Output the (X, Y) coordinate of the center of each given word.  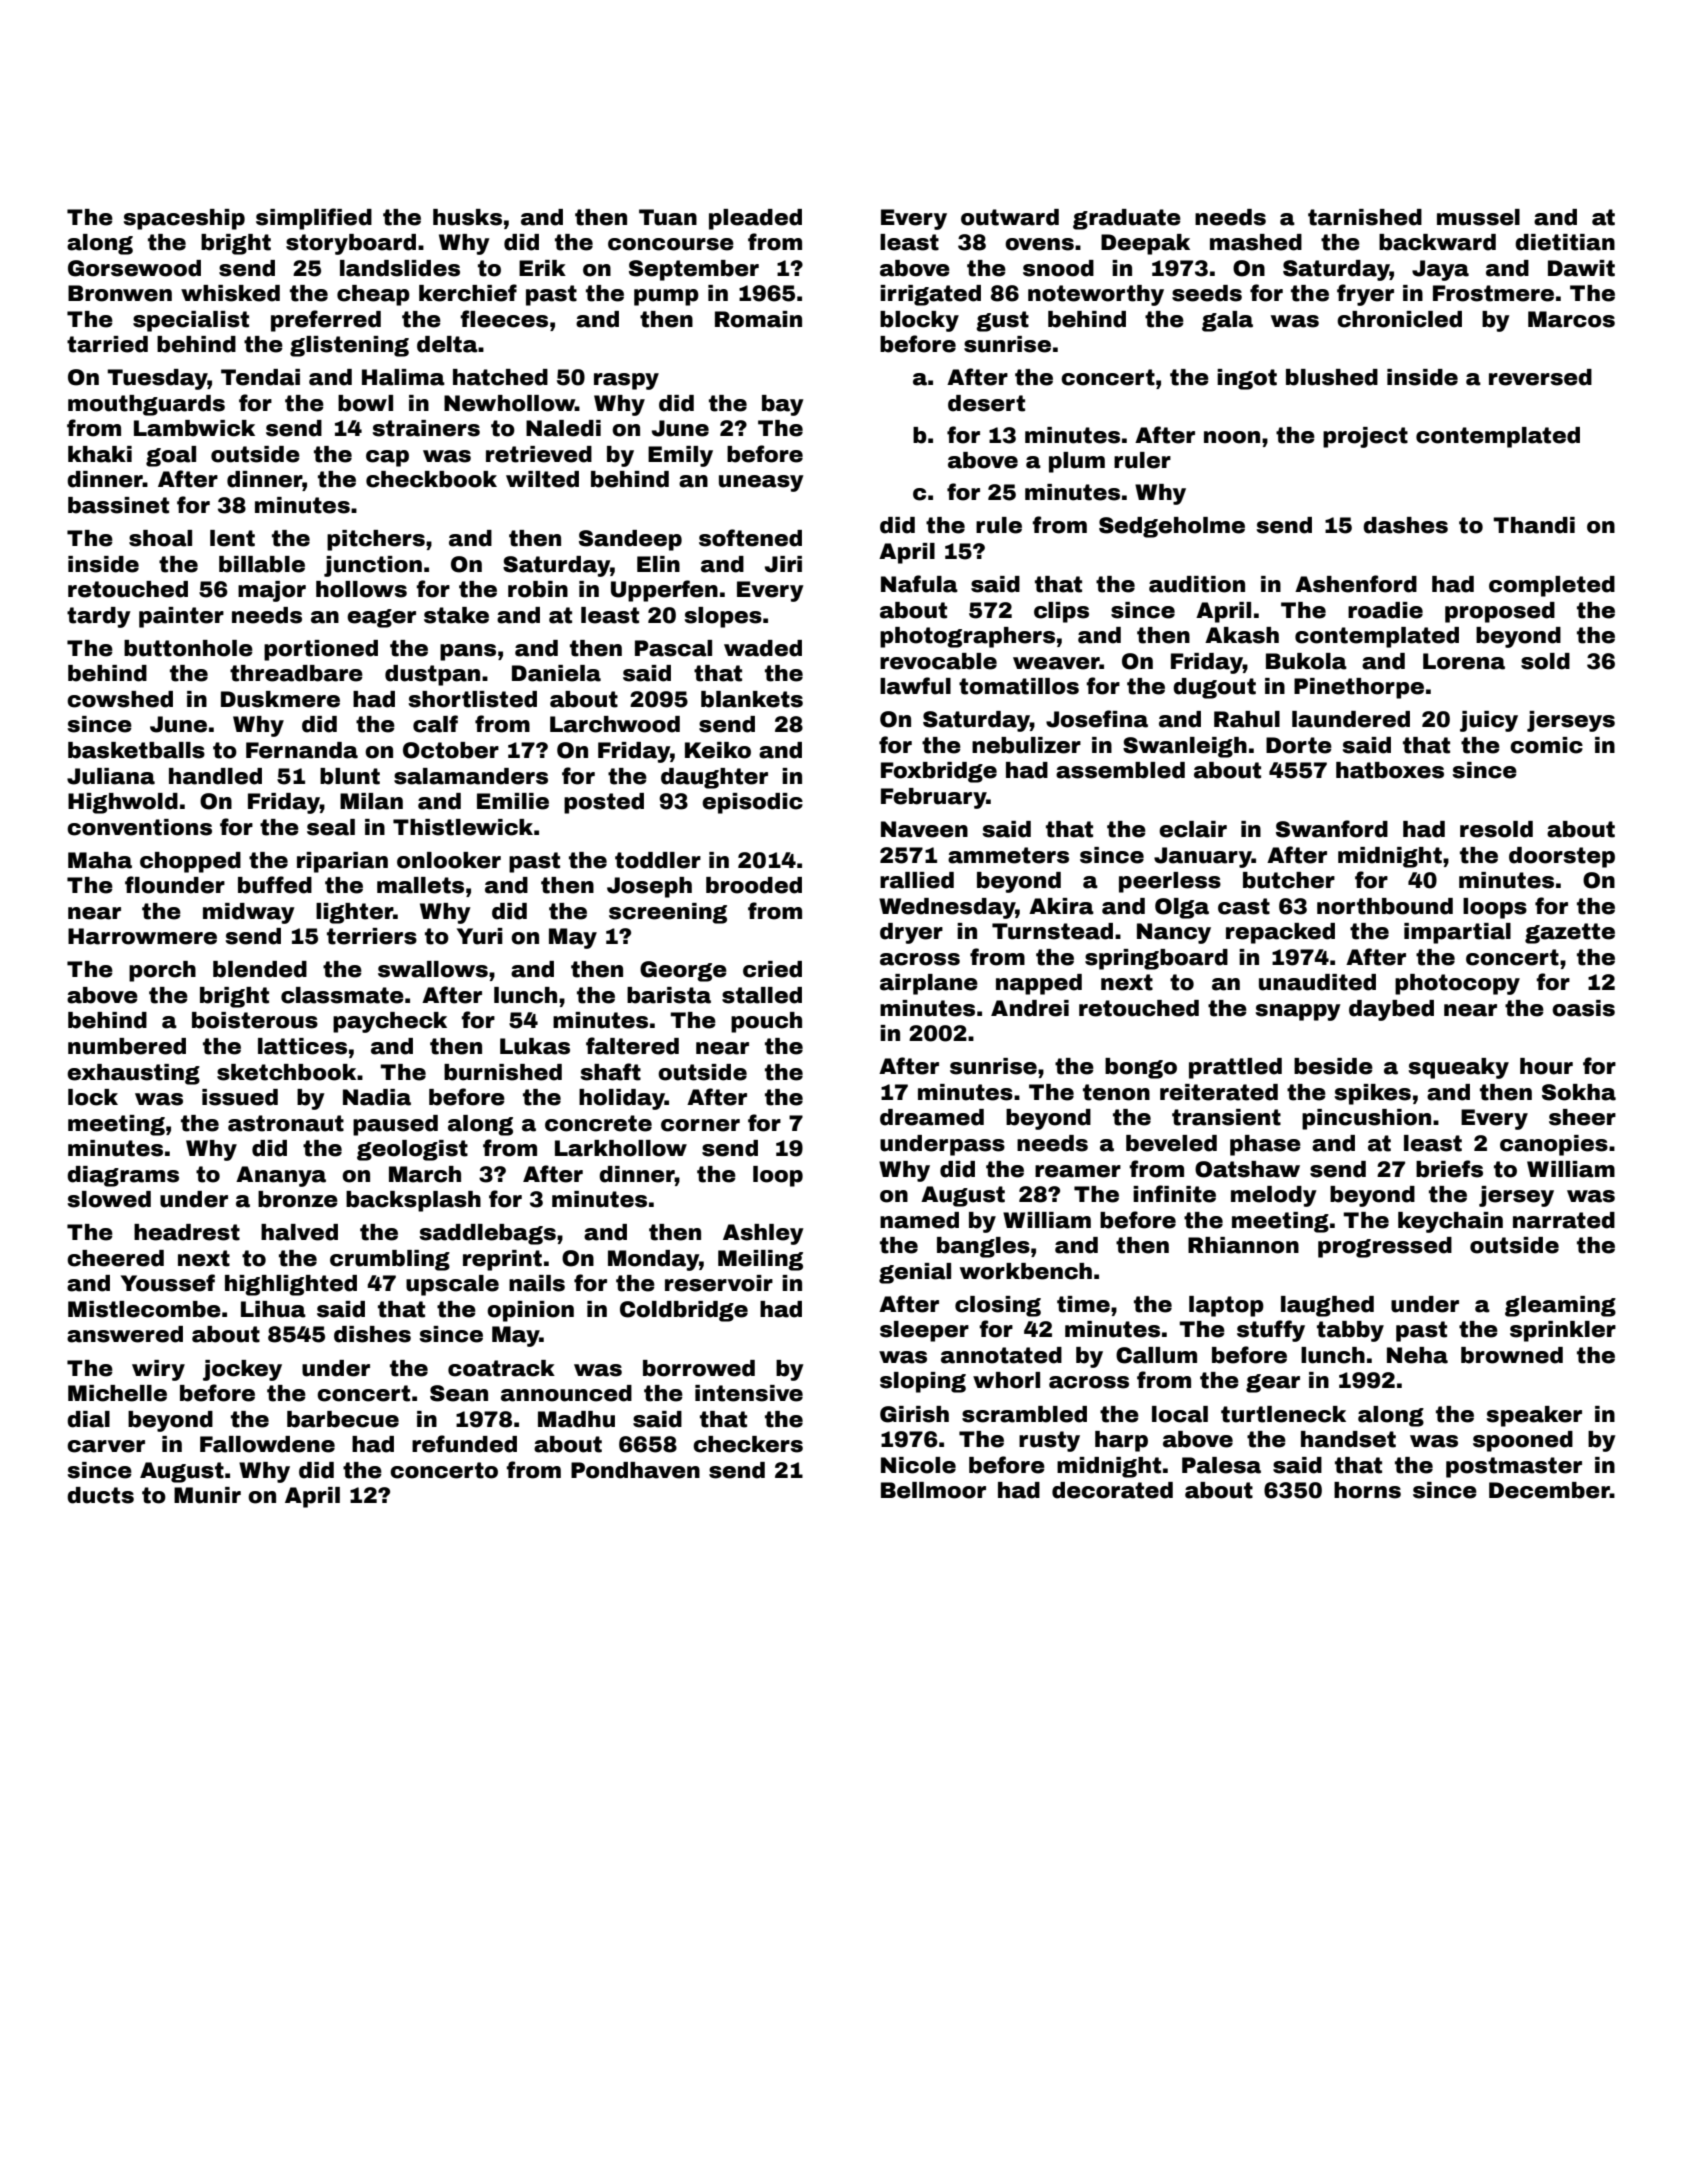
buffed (275, 885)
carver (106, 1446)
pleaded (755, 219)
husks (467, 217)
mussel (1478, 217)
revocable (938, 661)
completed (1552, 586)
